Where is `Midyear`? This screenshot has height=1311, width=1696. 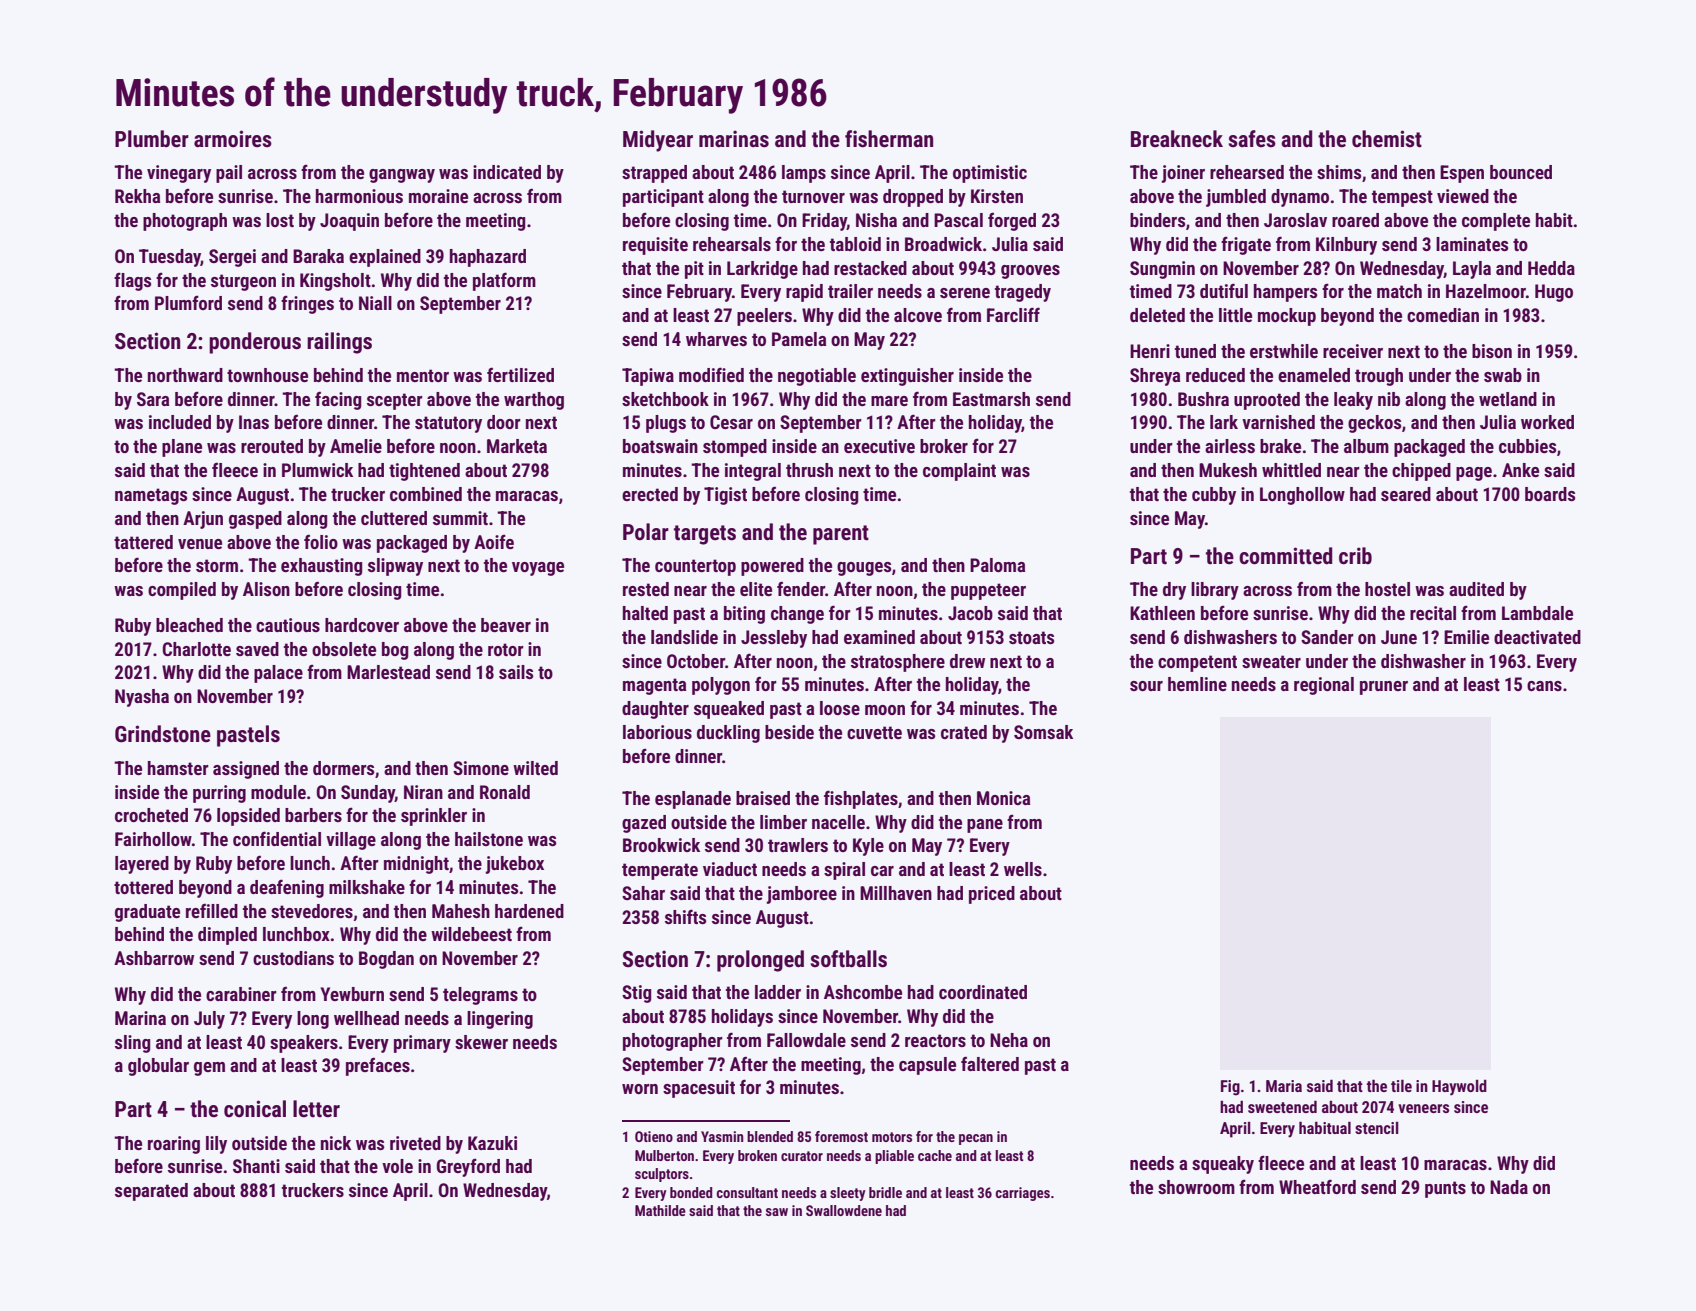 Midyear is located at coordinates (658, 141).
